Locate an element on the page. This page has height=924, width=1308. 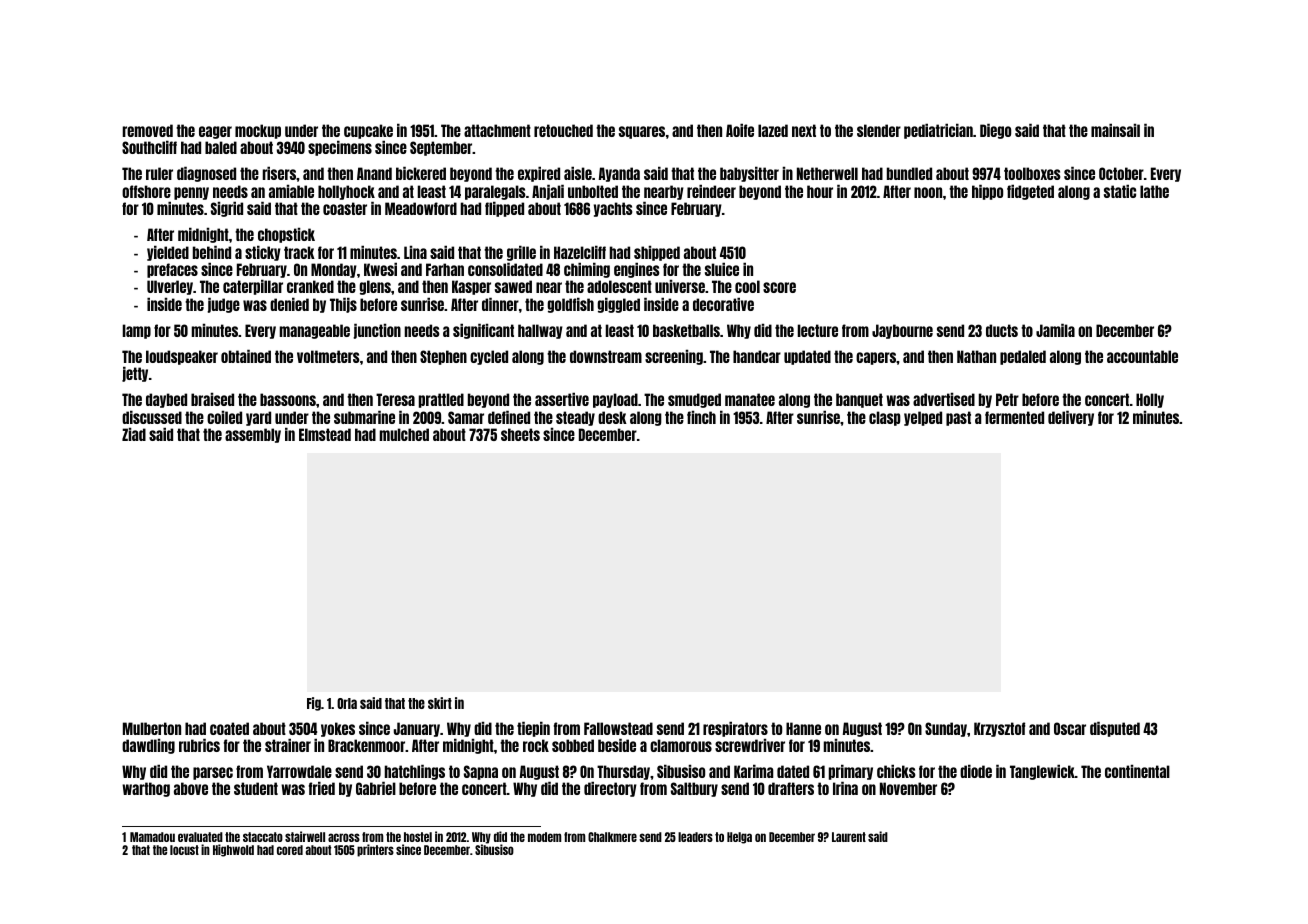
Ziad is located at coordinates (134, 434).
